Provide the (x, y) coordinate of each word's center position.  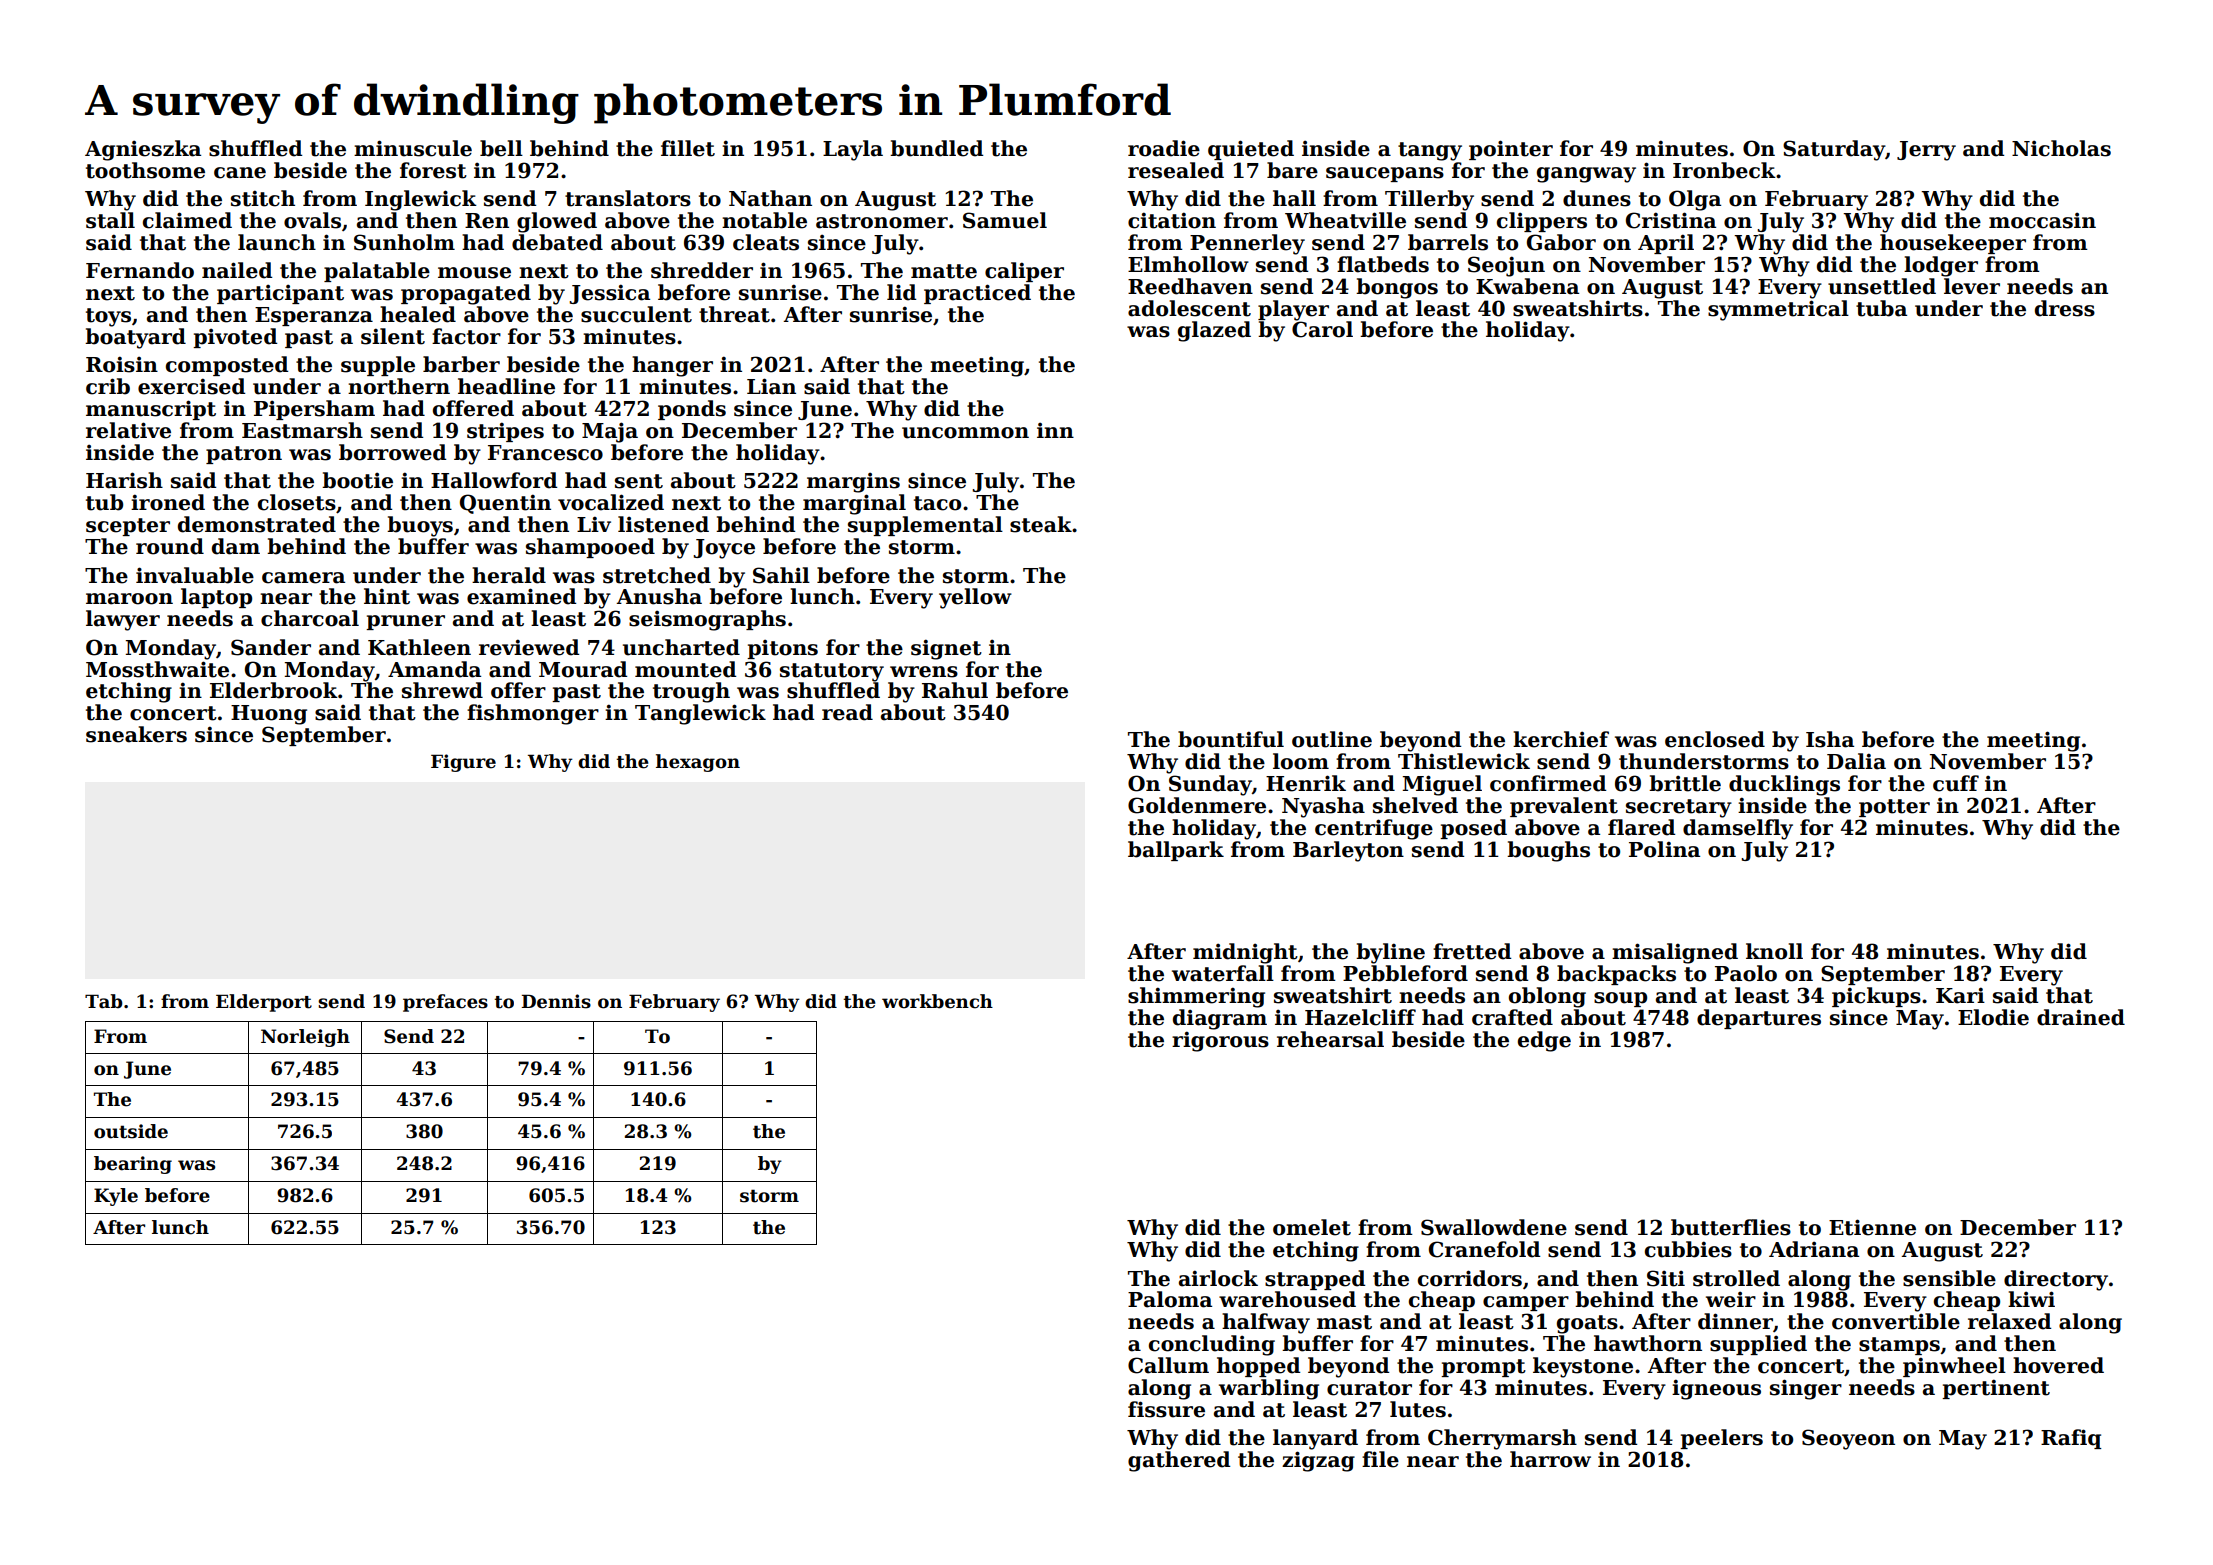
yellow (975, 598)
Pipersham (314, 410)
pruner (405, 622)
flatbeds (1383, 264)
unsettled (1882, 286)
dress (2065, 308)
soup (1620, 999)
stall (110, 220)
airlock (1218, 1278)
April (1666, 244)
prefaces (445, 1003)
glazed (1214, 331)
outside (131, 1131)
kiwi (2031, 1299)
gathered (1179, 1461)
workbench (937, 1001)
